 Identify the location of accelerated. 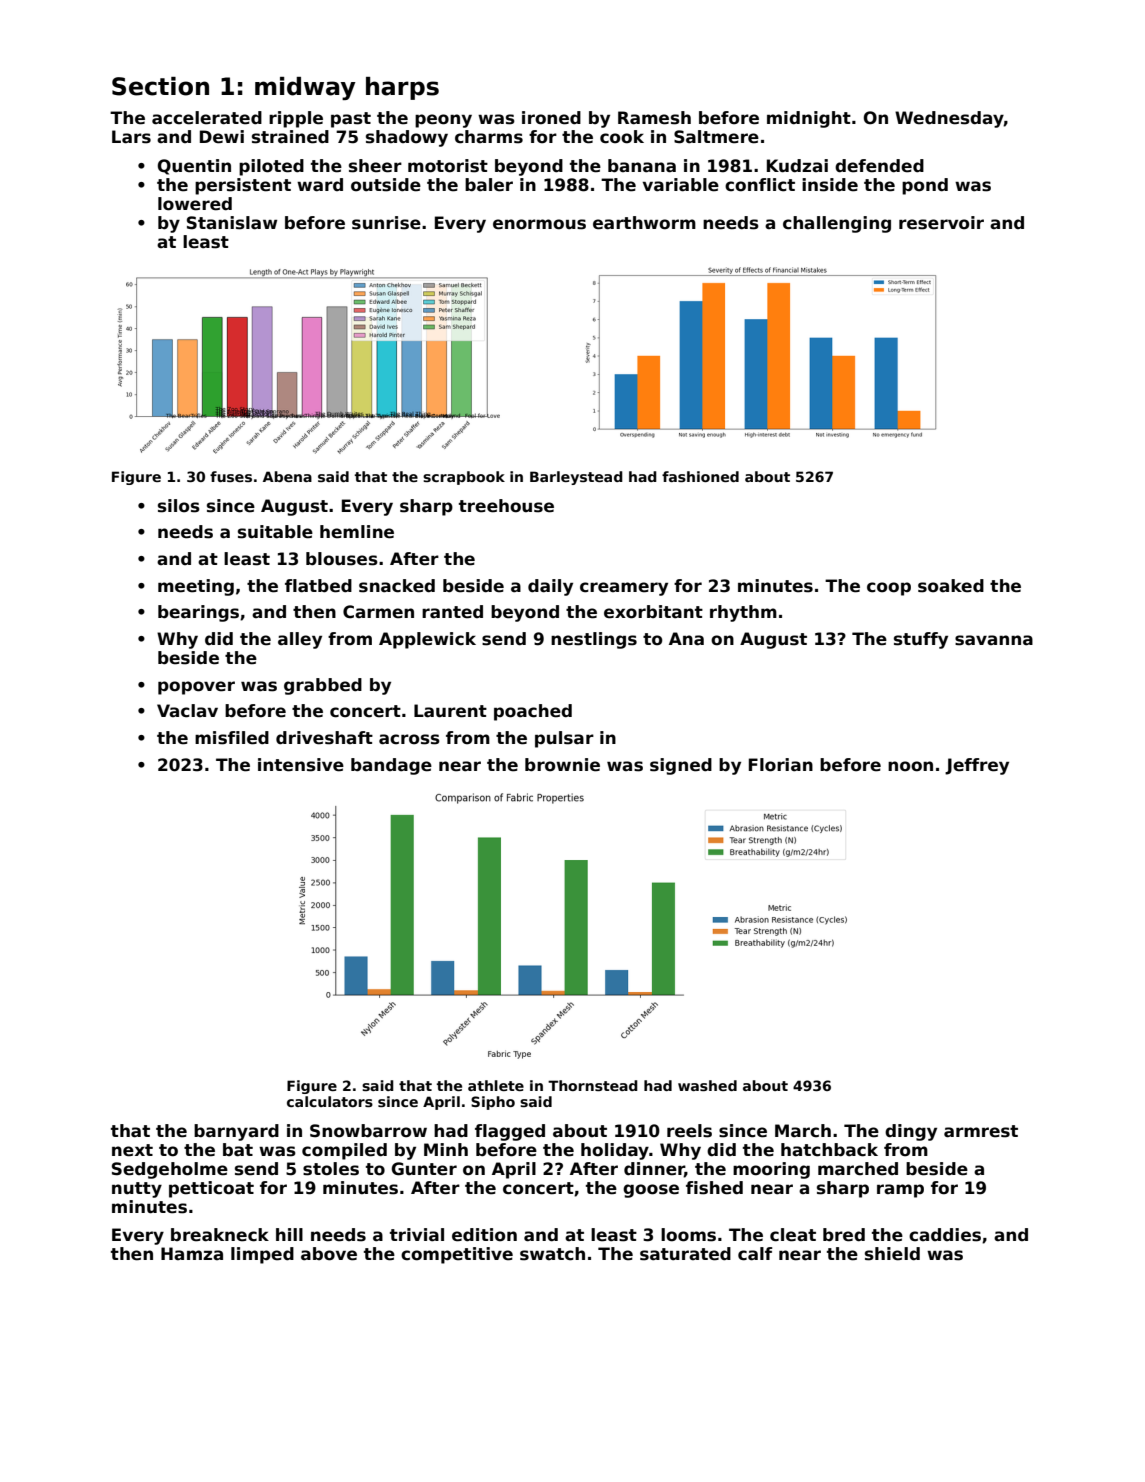
(207, 118).
